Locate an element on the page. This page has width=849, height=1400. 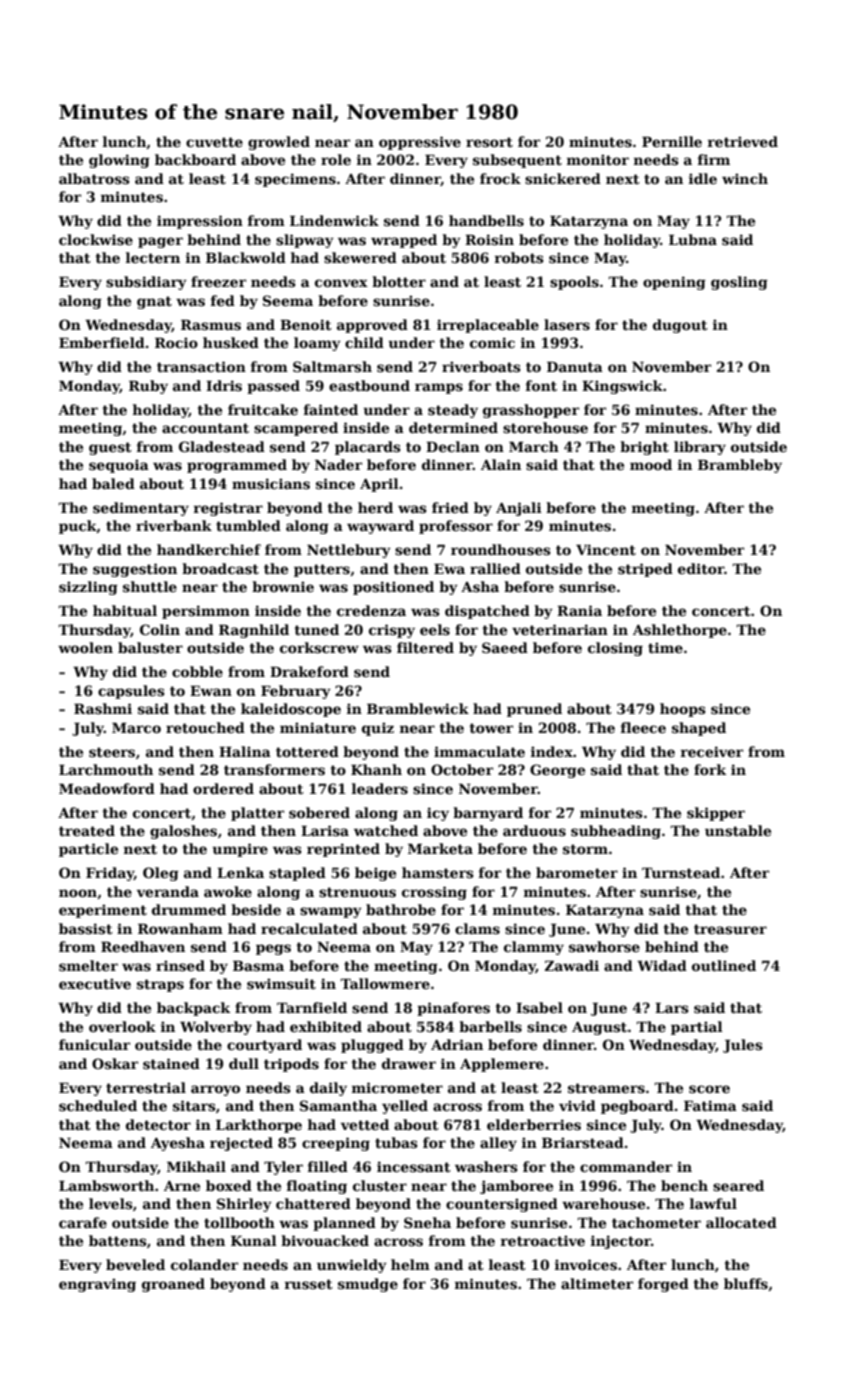
child is located at coordinates (364, 342).
